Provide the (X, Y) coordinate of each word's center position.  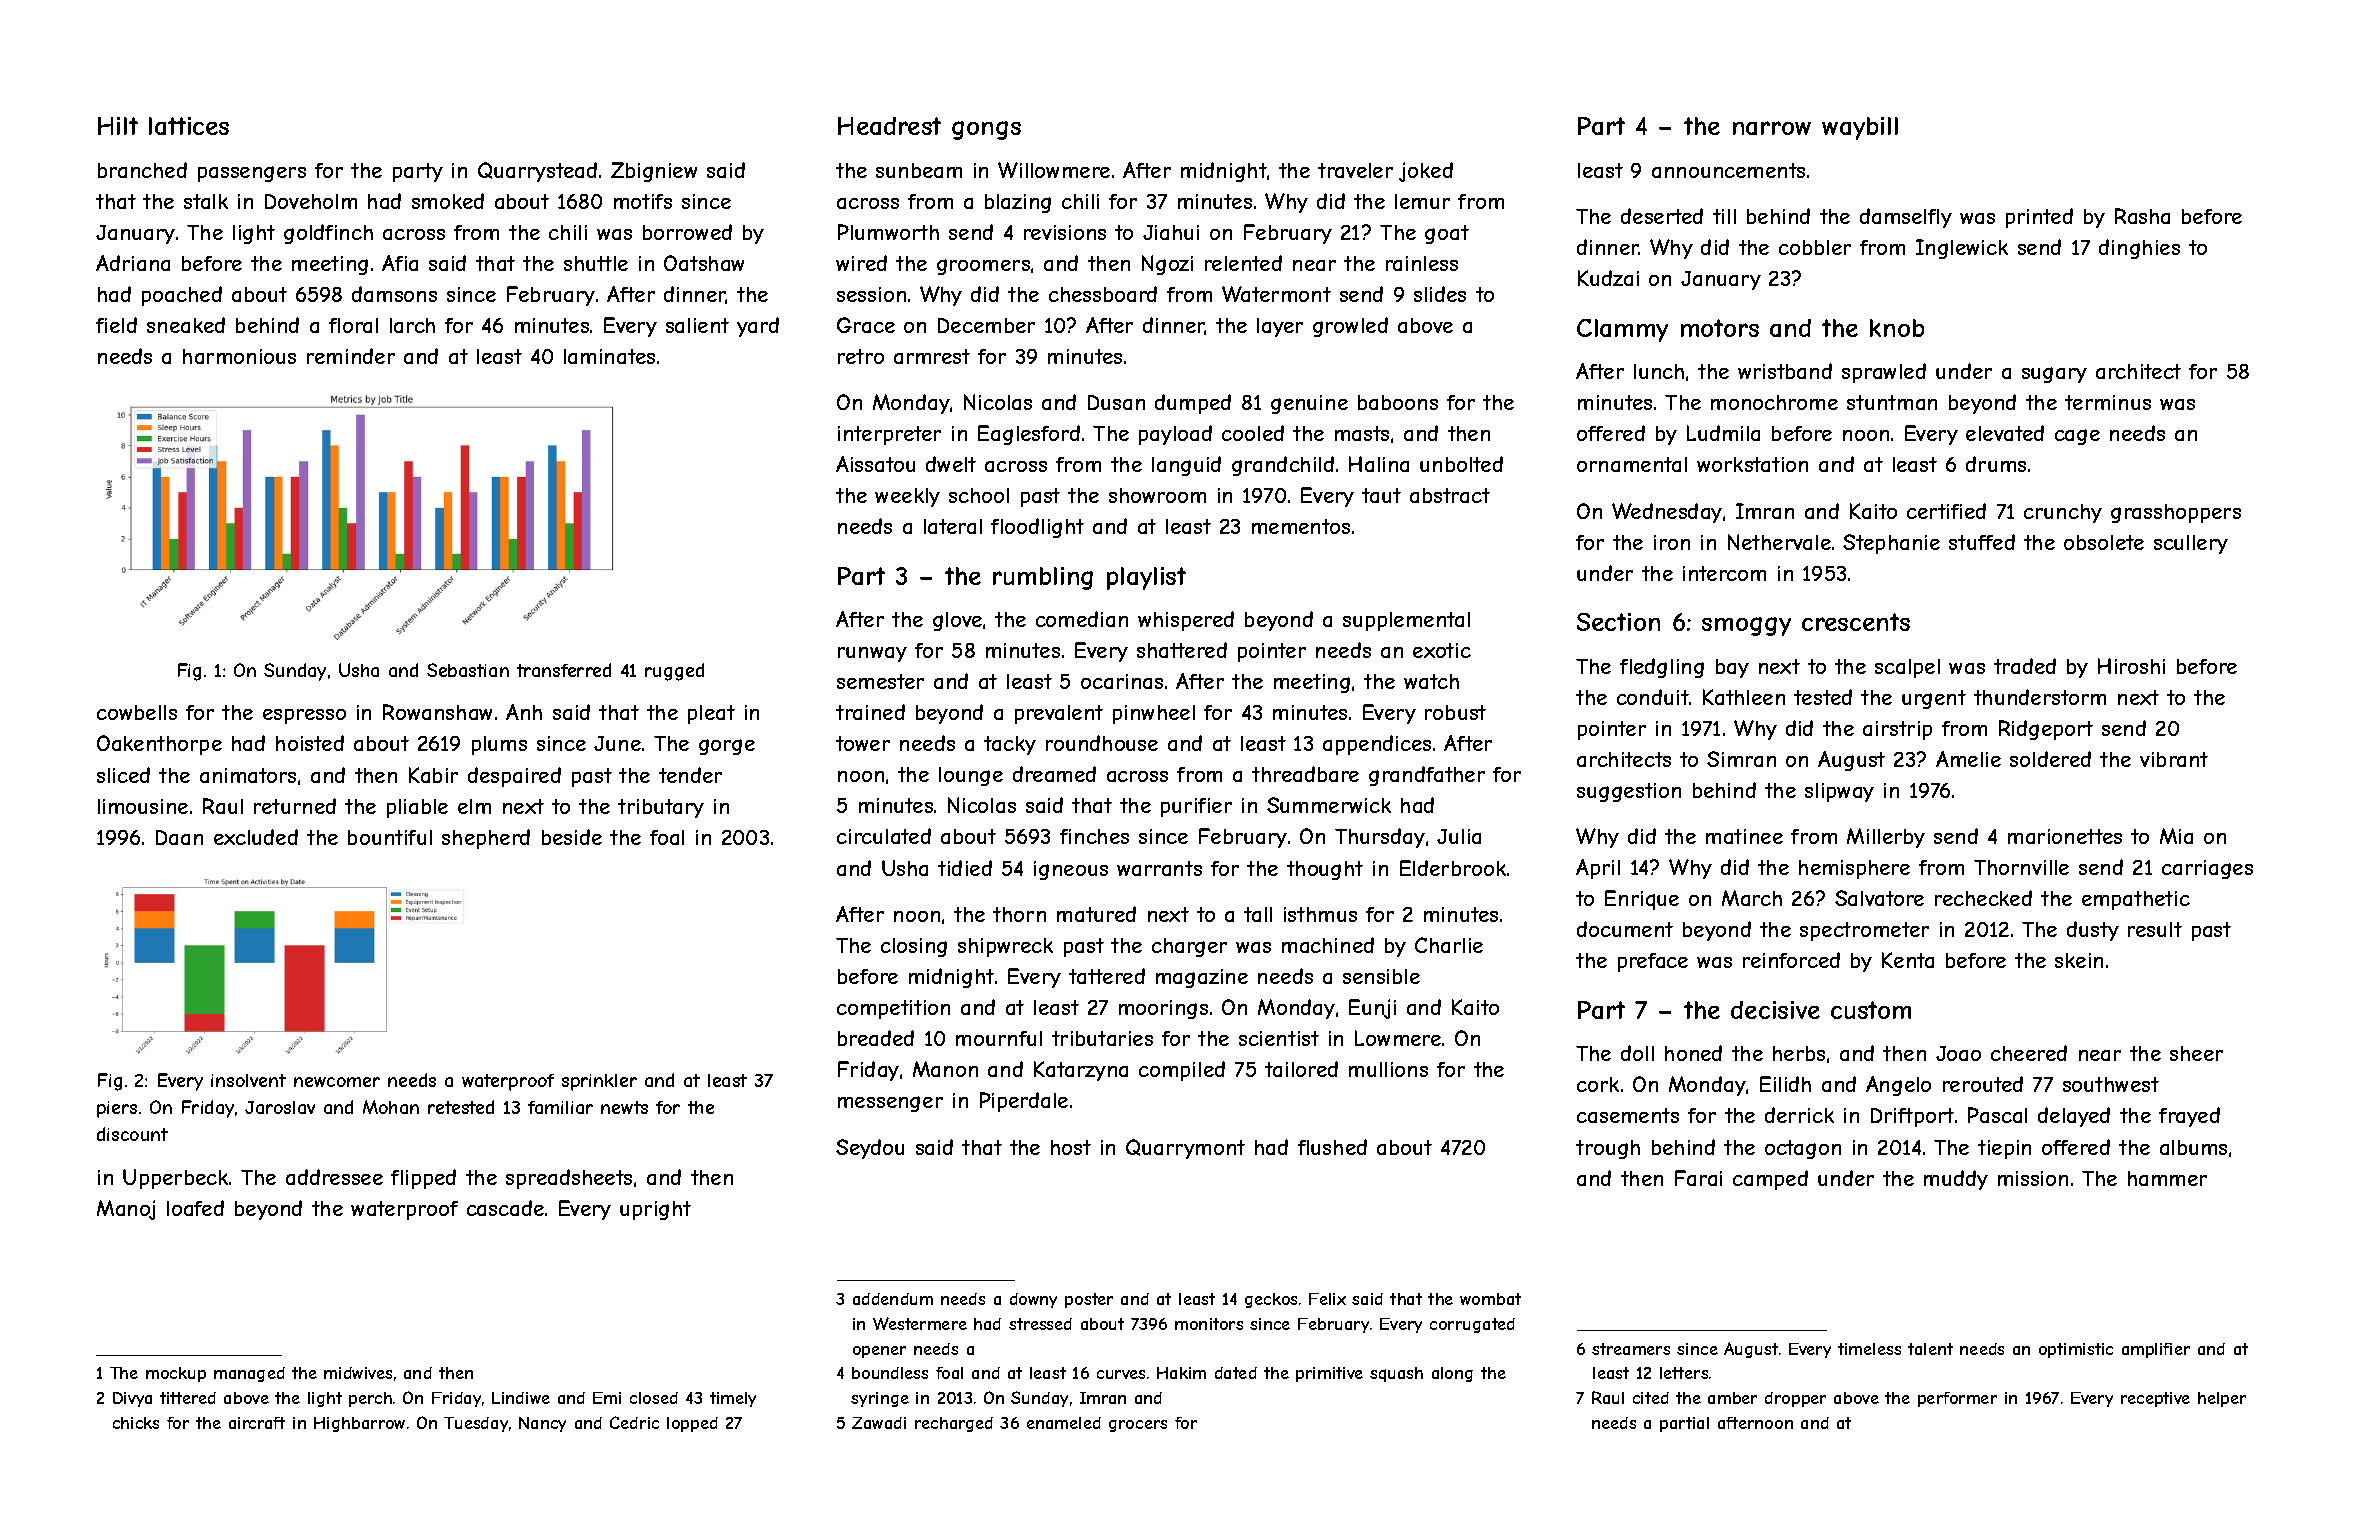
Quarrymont (1185, 1149)
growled (1350, 327)
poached (182, 296)
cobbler (1815, 247)
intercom (1724, 573)
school (979, 495)
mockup (176, 1374)
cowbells (137, 712)
